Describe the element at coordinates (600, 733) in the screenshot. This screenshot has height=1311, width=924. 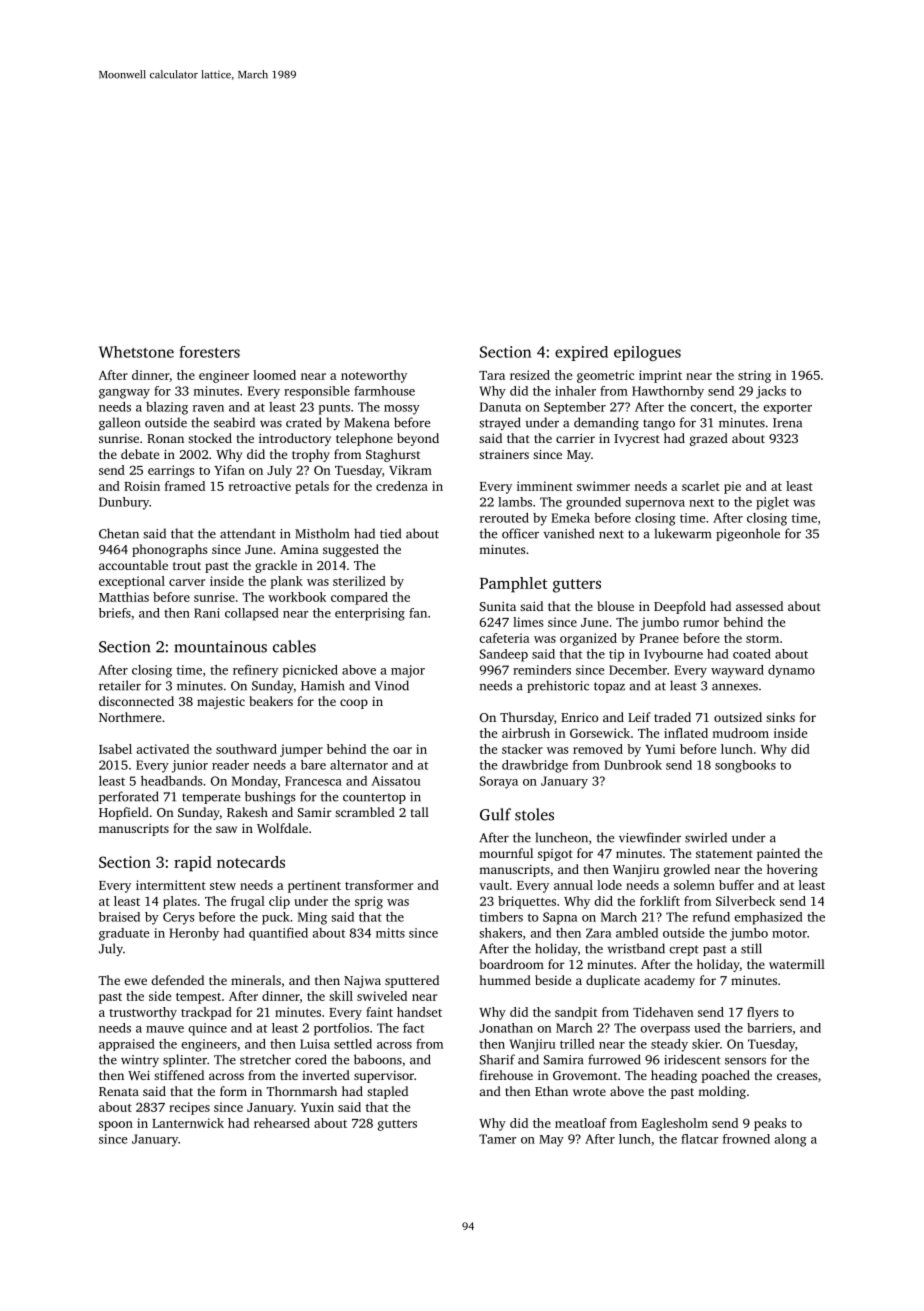
I see `Gorsewick` at that location.
